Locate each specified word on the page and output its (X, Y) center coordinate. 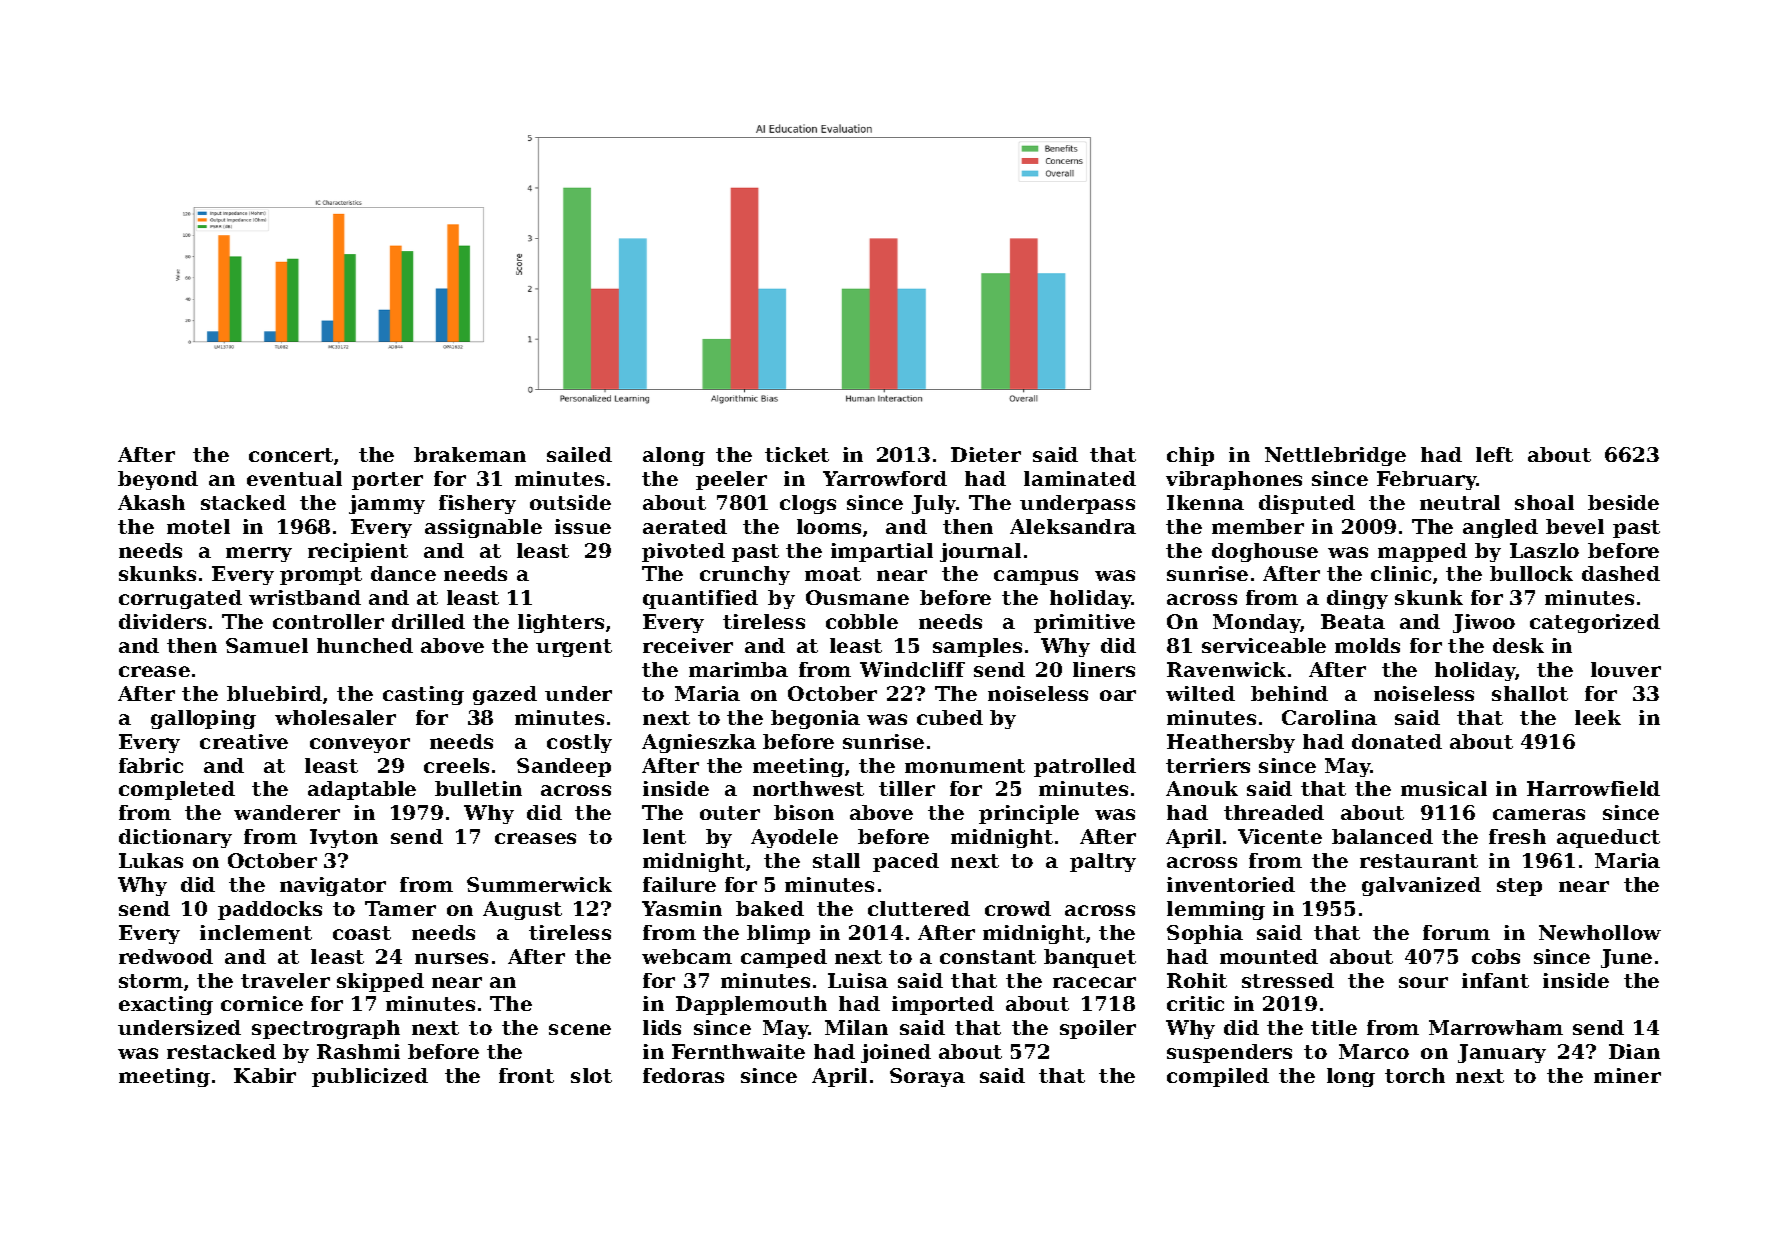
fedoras (683, 1075)
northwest (808, 788)
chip (1190, 456)
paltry (1103, 862)
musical (1444, 788)
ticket (797, 454)
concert (291, 455)
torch (1415, 1075)
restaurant (1419, 861)
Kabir (265, 1075)
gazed (505, 695)
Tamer (400, 908)
